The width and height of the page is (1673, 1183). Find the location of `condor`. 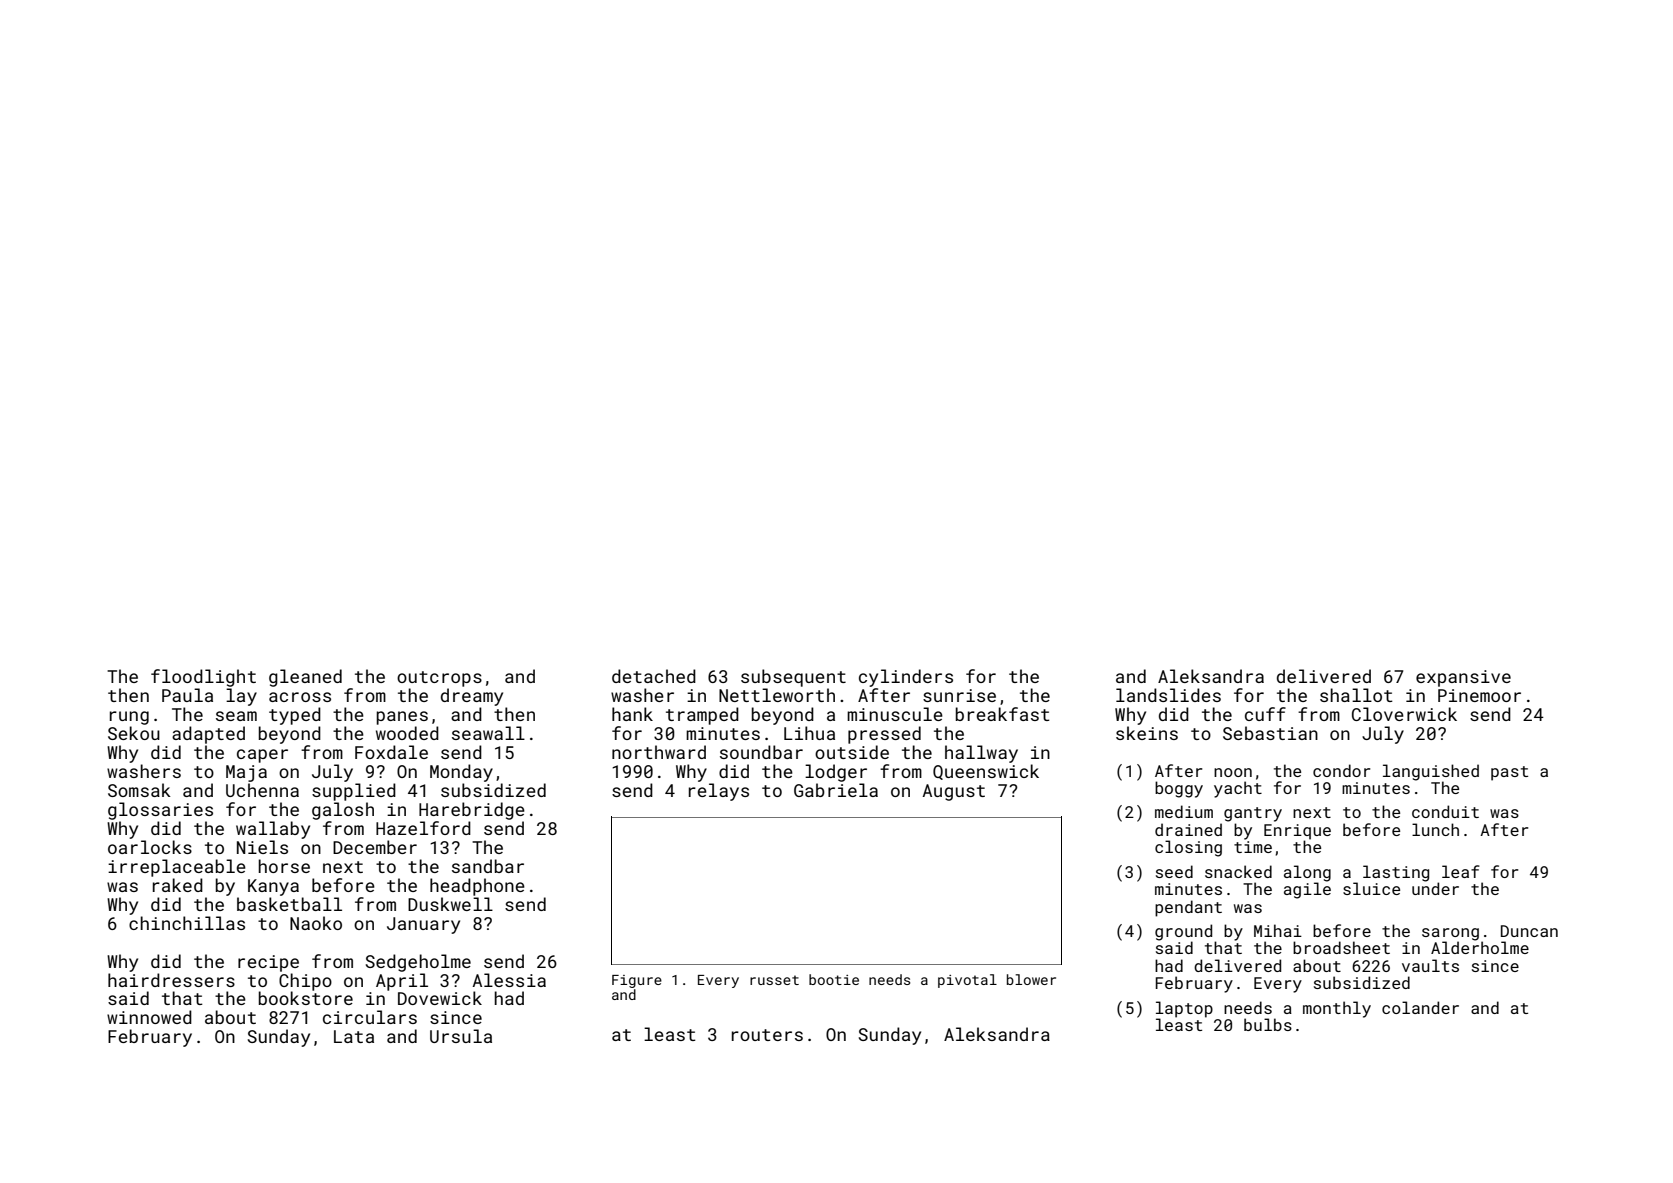

condor is located at coordinates (1341, 770).
